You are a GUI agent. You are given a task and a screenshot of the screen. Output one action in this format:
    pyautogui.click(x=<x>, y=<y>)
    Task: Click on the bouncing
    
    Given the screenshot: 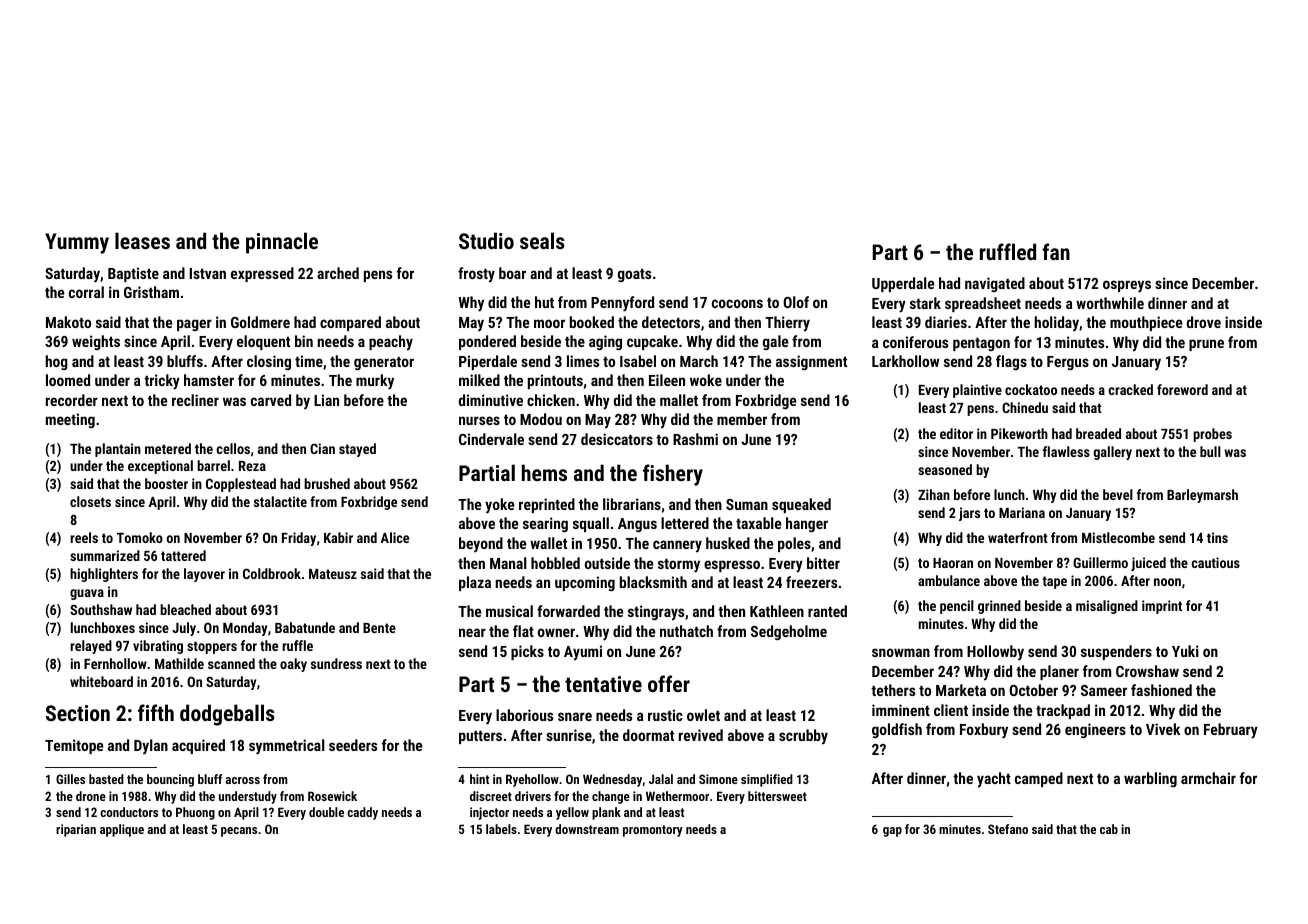 What is the action you would take?
    pyautogui.click(x=170, y=780)
